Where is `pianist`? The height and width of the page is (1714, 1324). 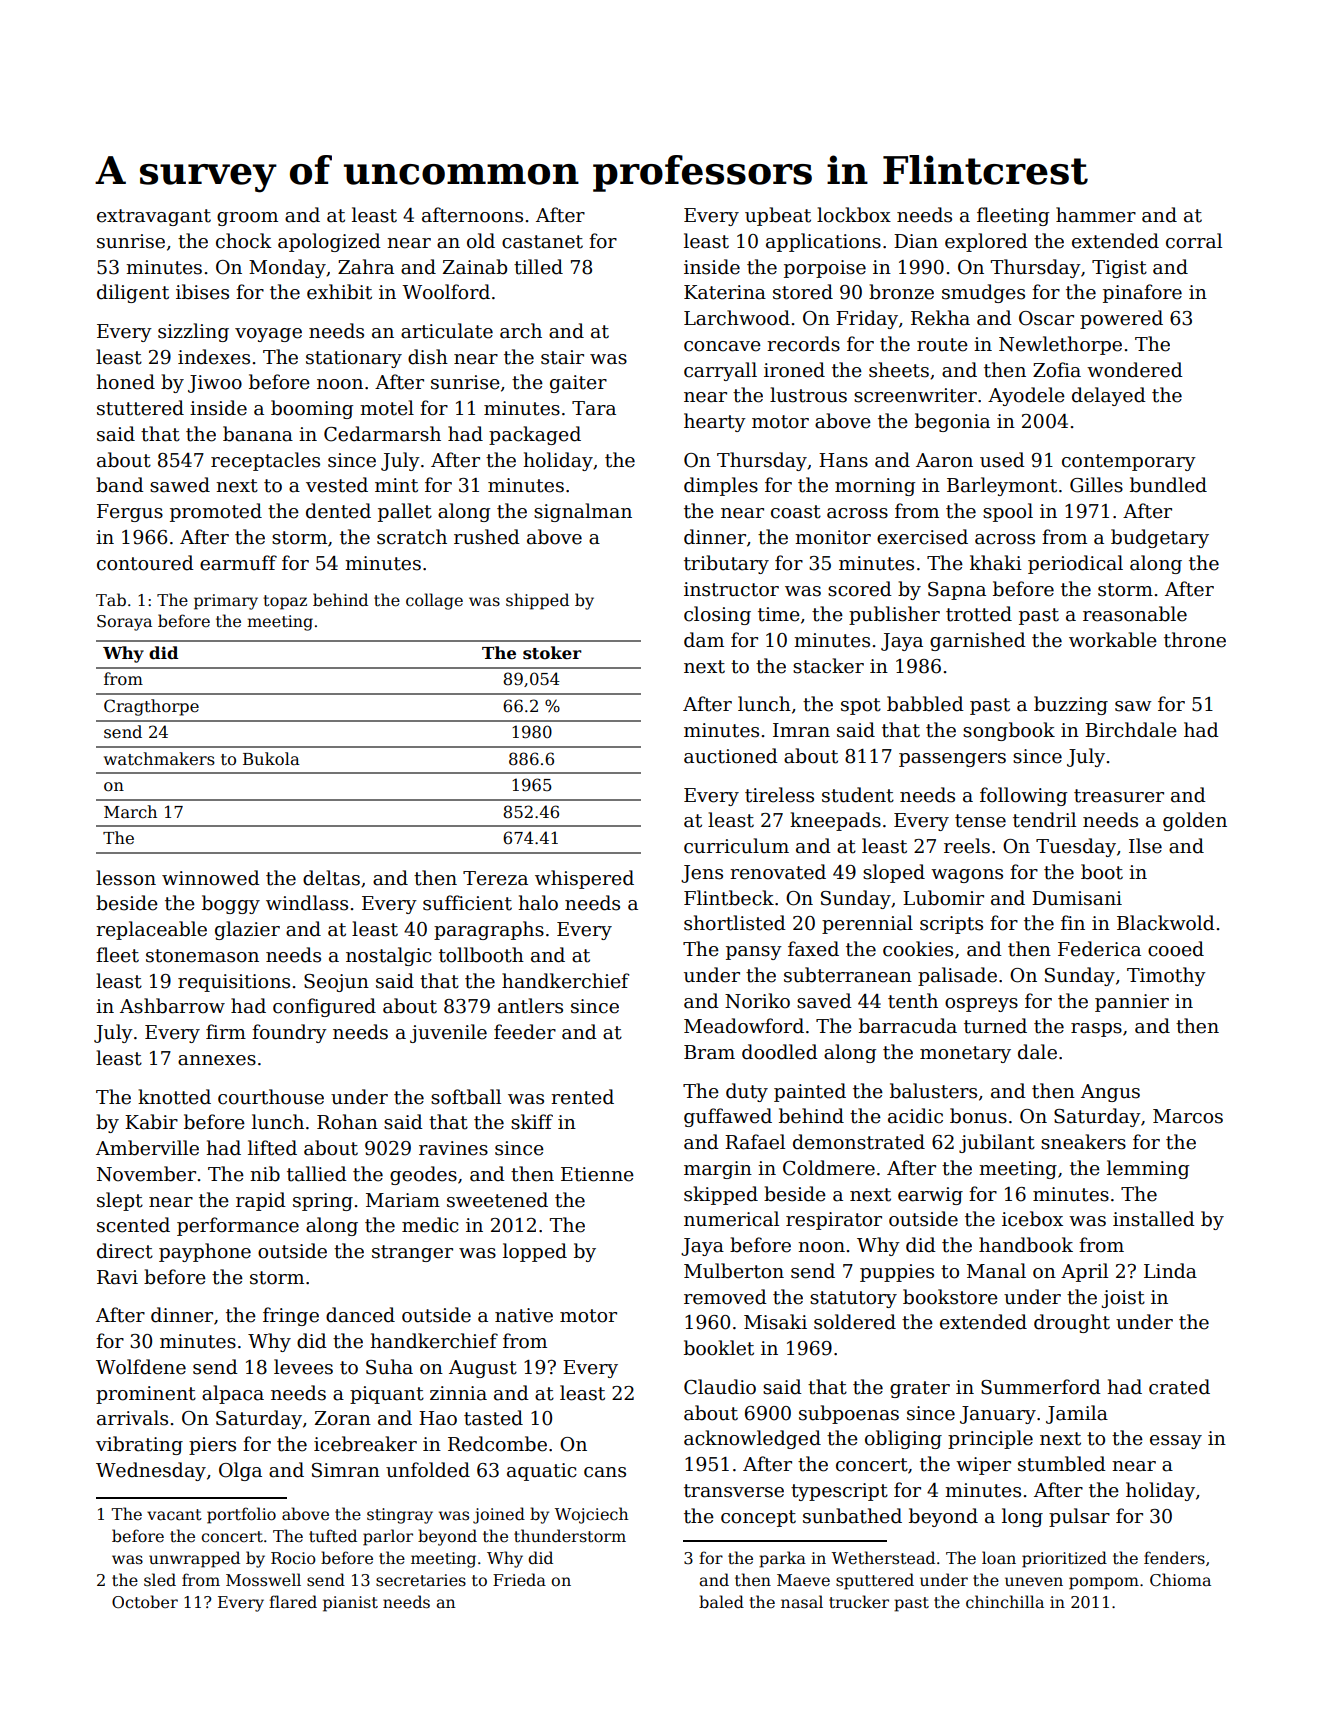
pianist is located at coordinates (350, 1604).
